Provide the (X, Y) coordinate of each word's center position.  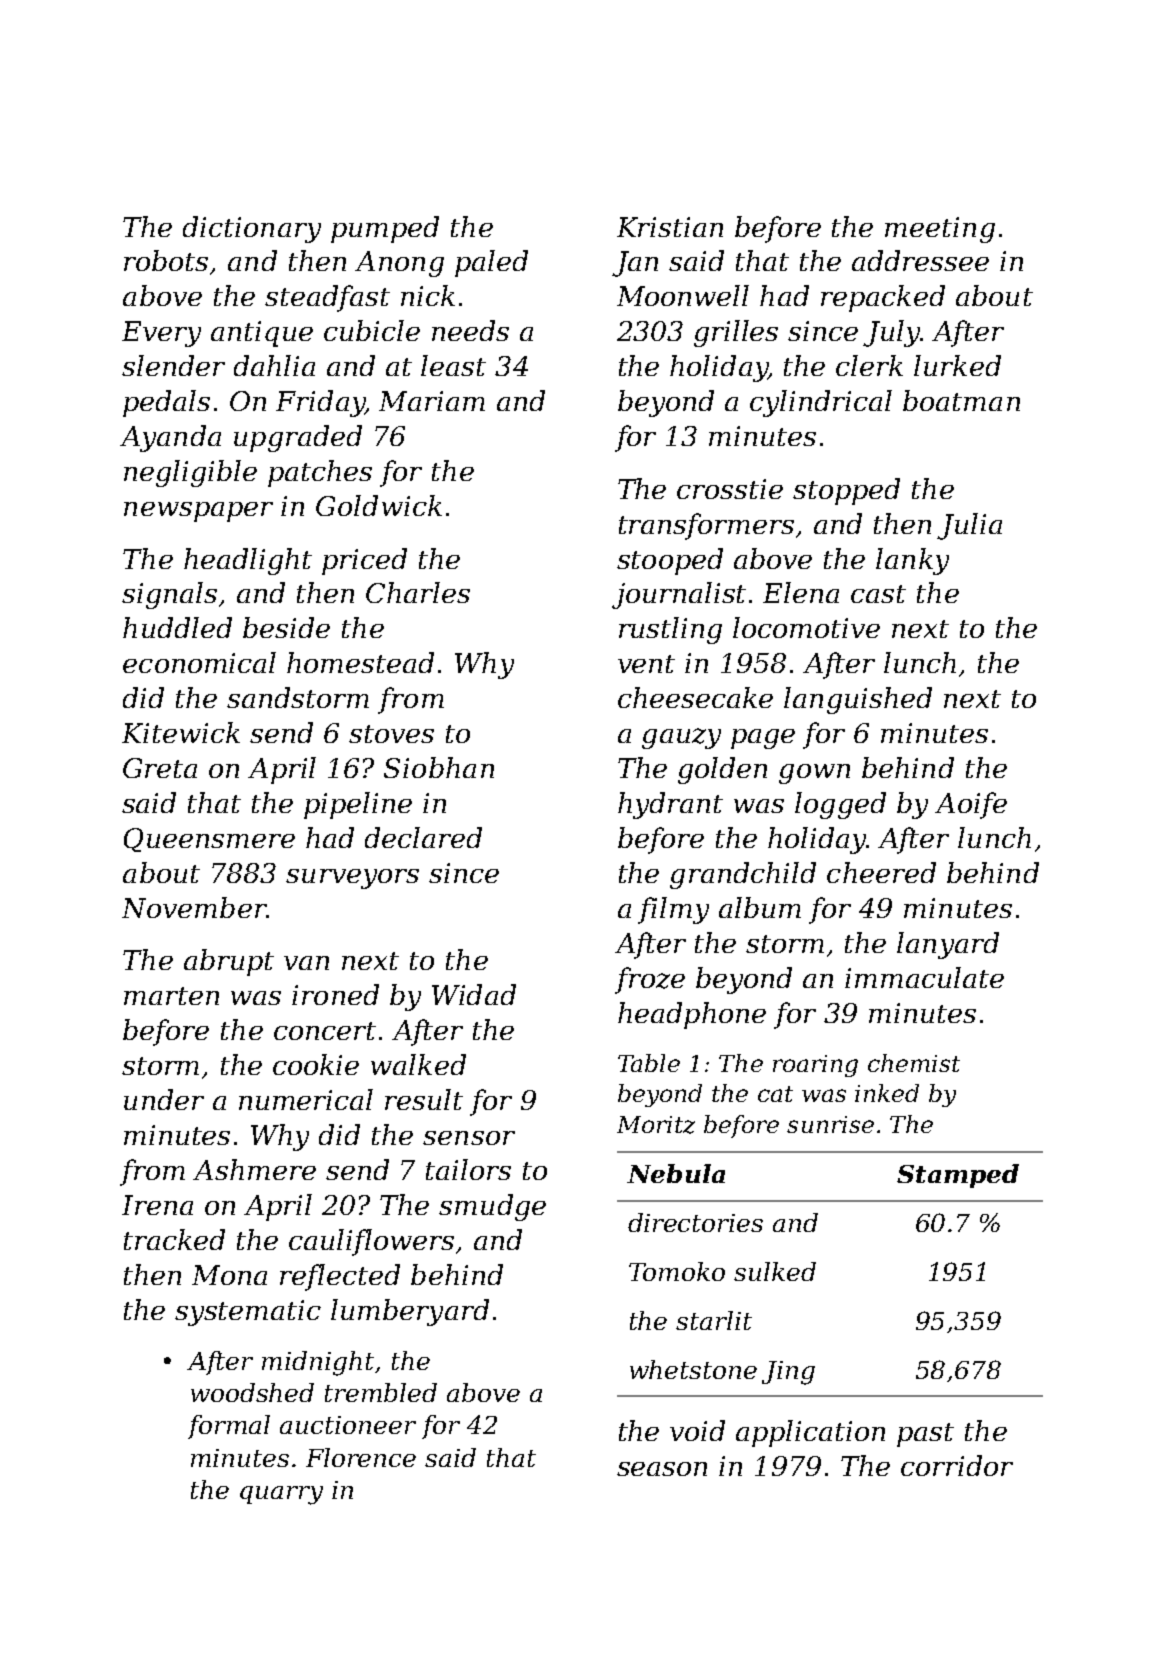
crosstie (730, 489)
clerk (869, 365)
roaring (815, 1066)
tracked (174, 1239)
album (760, 907)
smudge (492, 1207)
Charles (418, 592)
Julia (969, 526)
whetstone (693, 1369)
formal (229, 1427)
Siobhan (439, 767)
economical (199, 662)
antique (262, 334)
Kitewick (181, 732)
